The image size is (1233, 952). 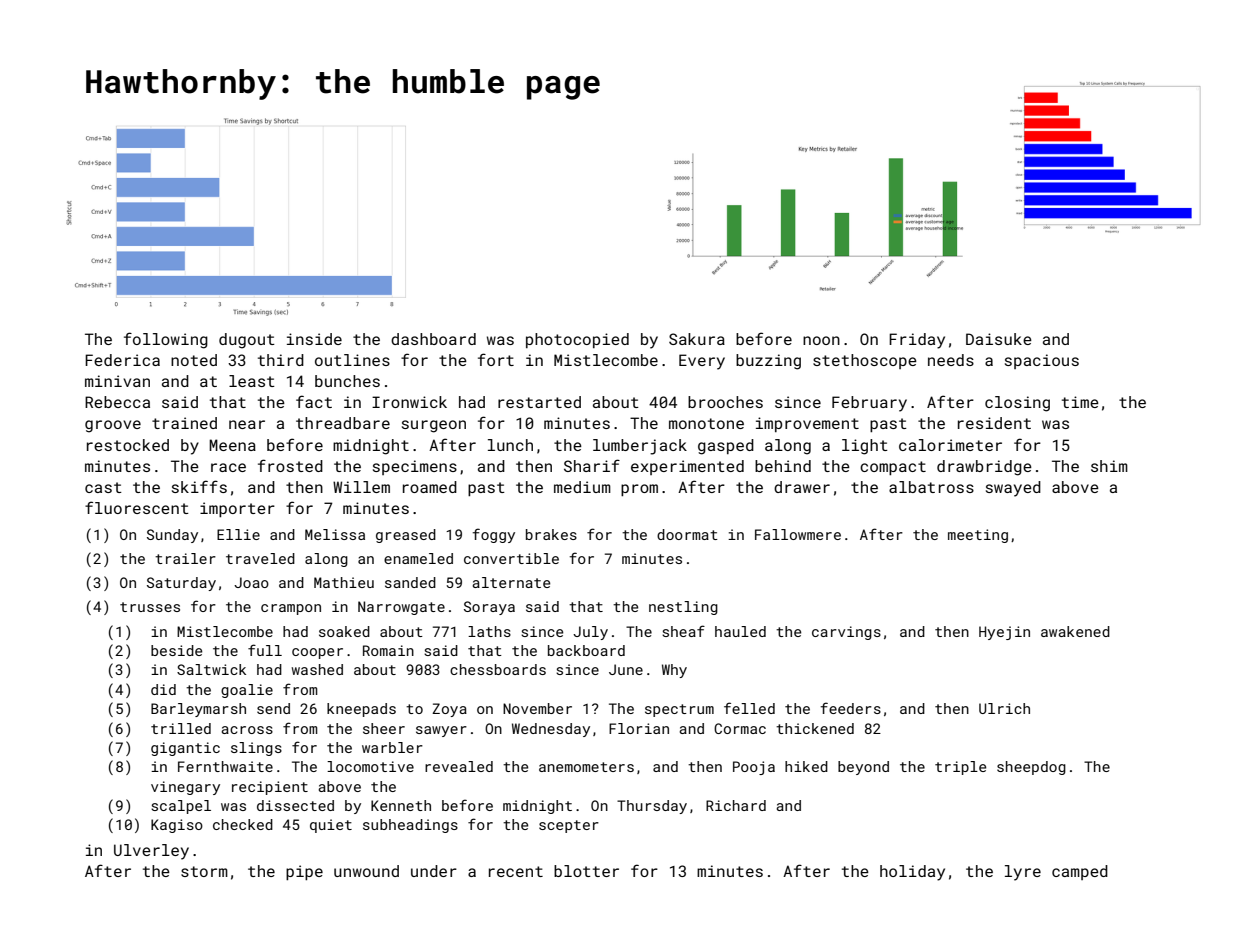 I want to click on Daisuke, so click(x=999, y=339).
